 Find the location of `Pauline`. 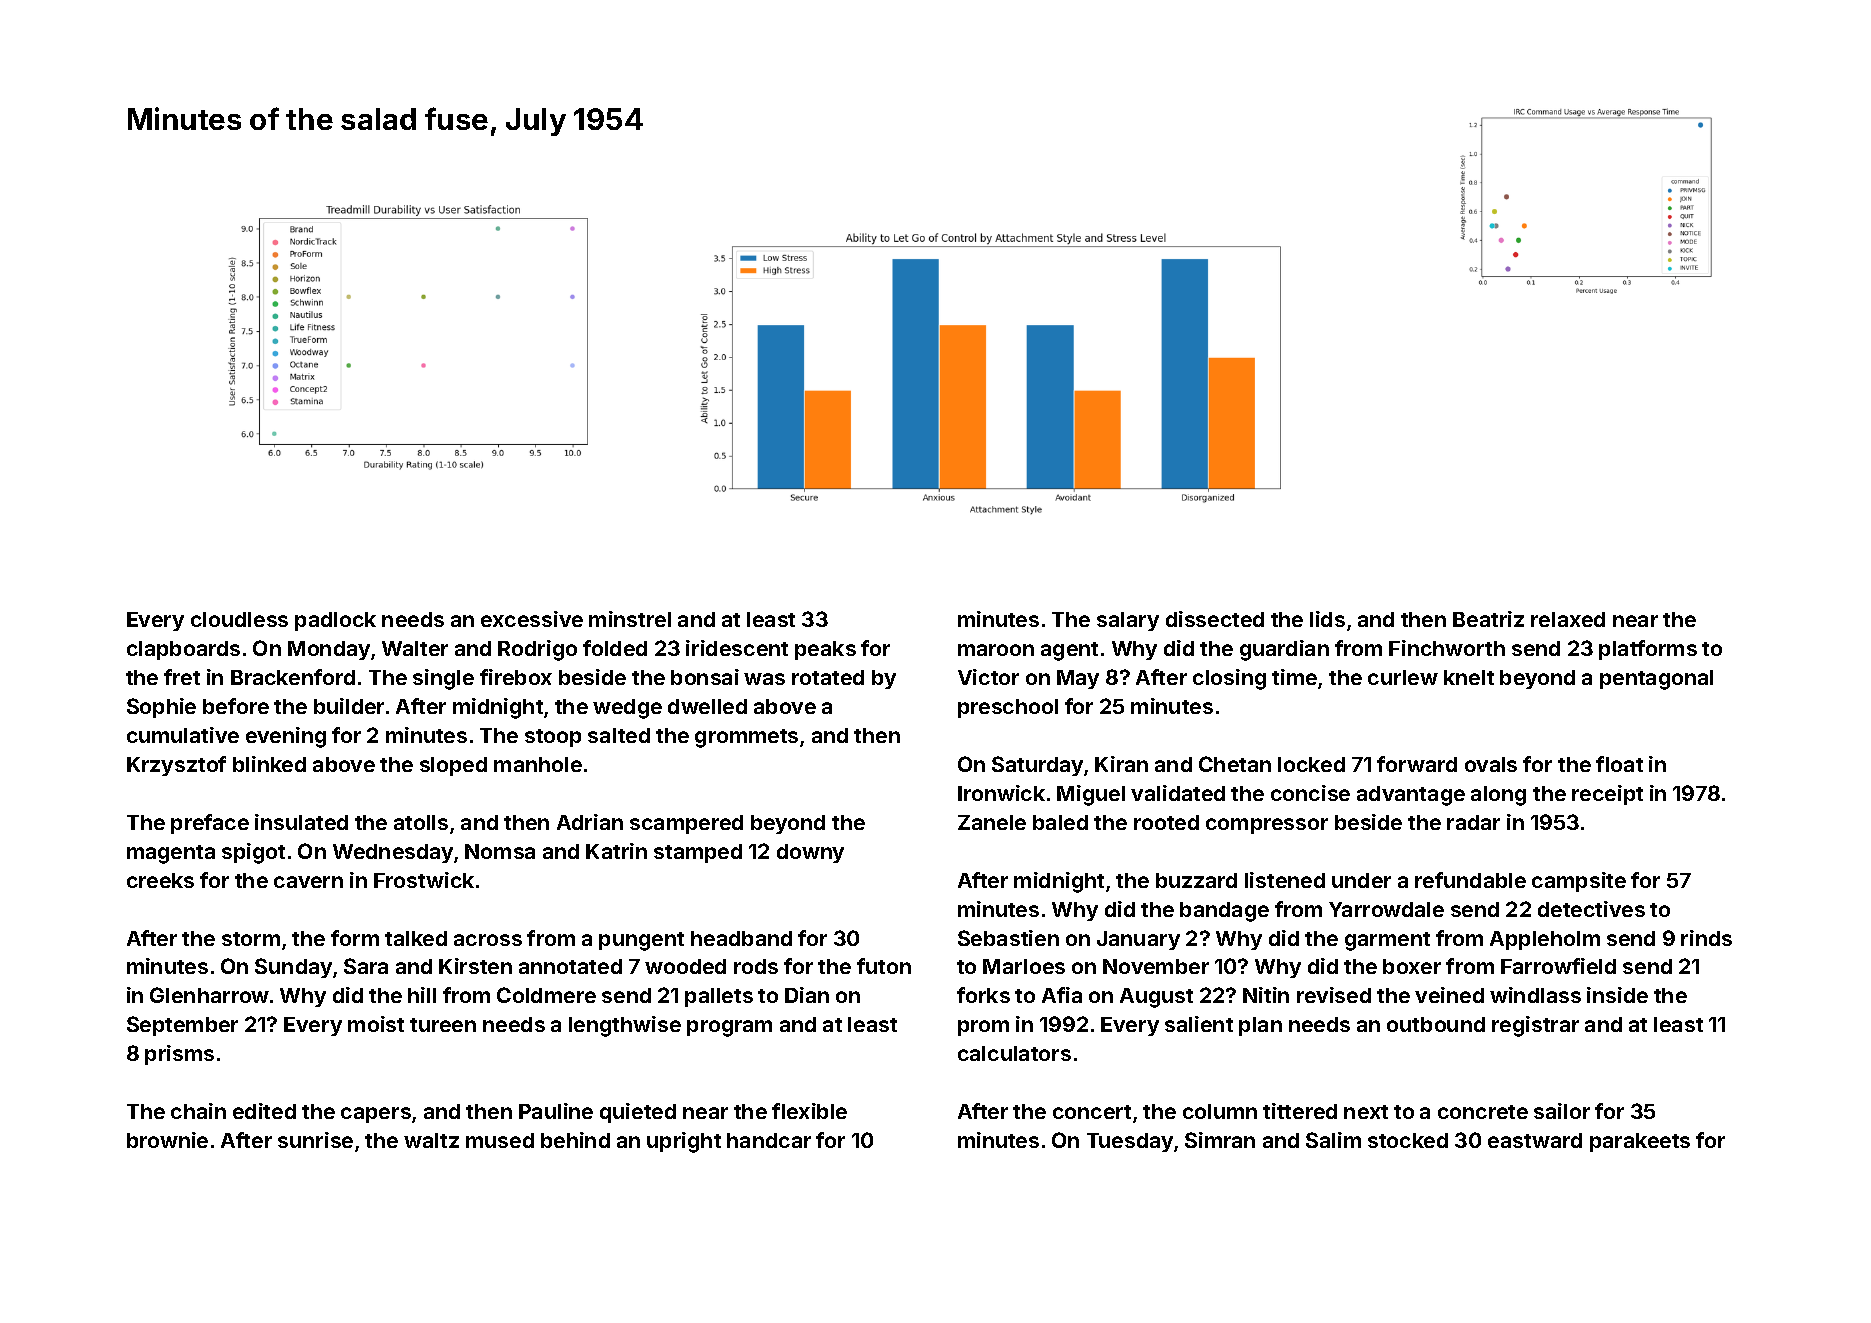

Pauline is located at coordinates (556, 1111).
